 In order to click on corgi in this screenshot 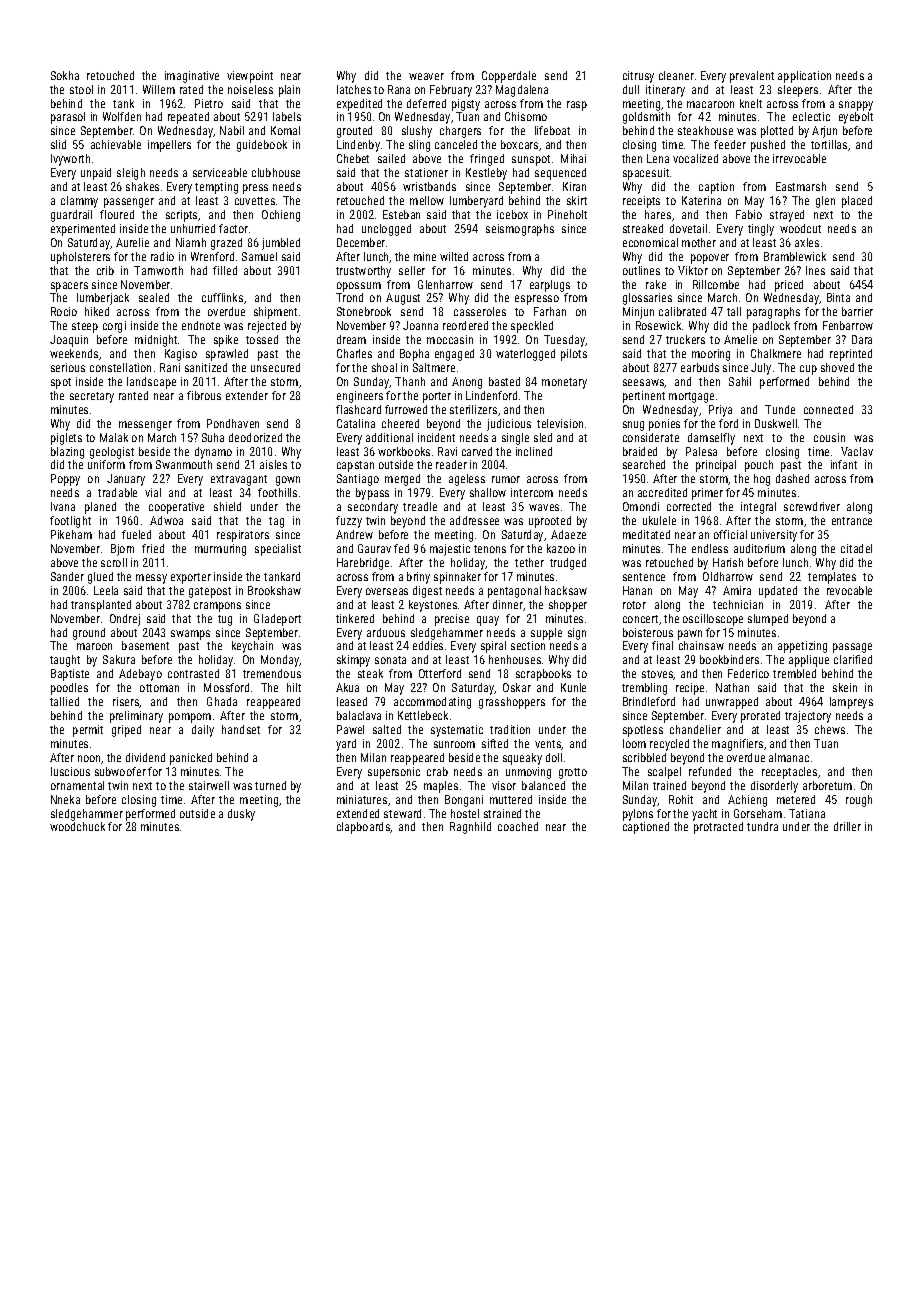, I will do `click(114, 327)`.
